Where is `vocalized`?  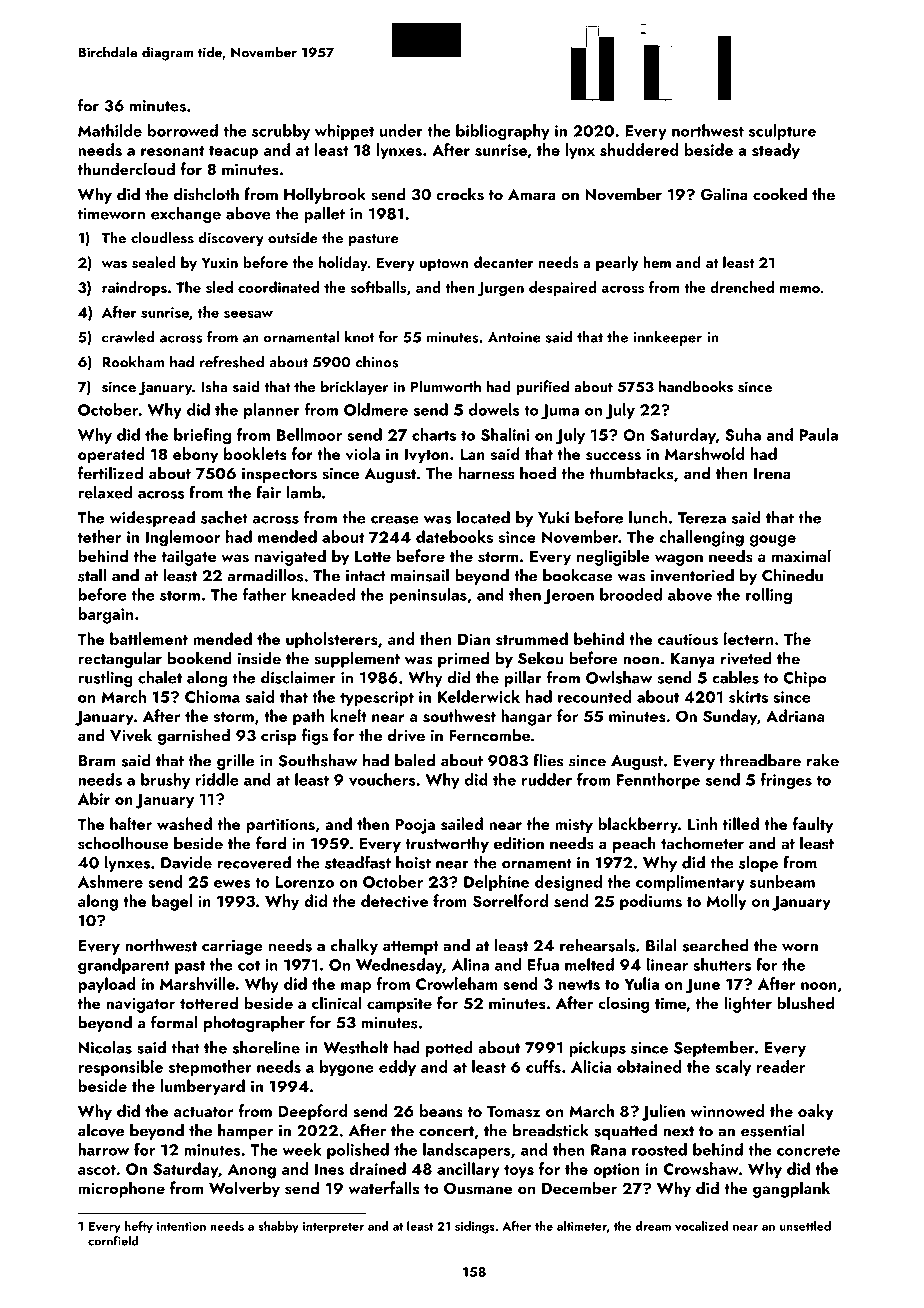 vocalized is located at coordinates (701, 1226).
